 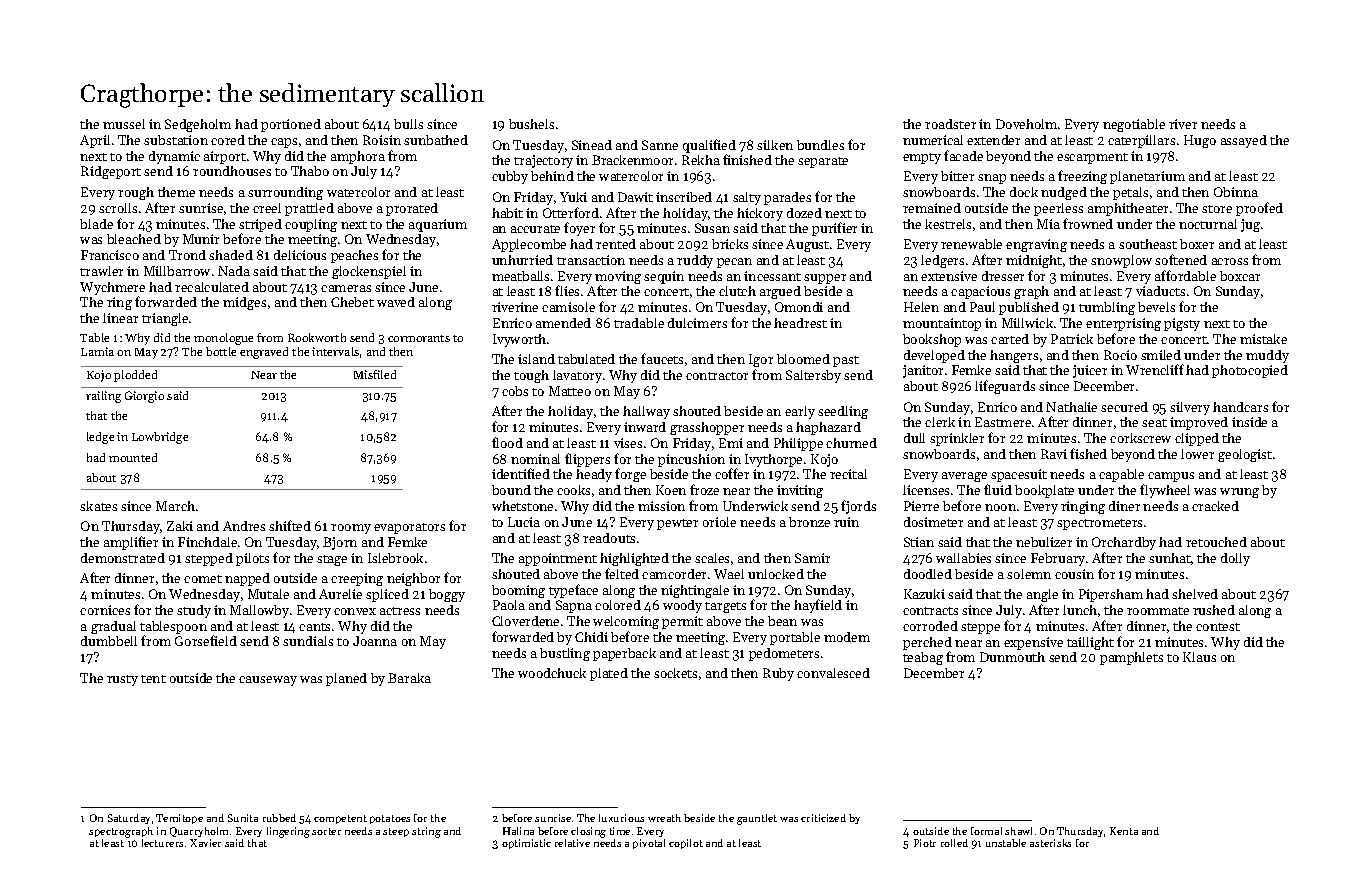 I want to click on optimistic, so click(x=526, y=844).
